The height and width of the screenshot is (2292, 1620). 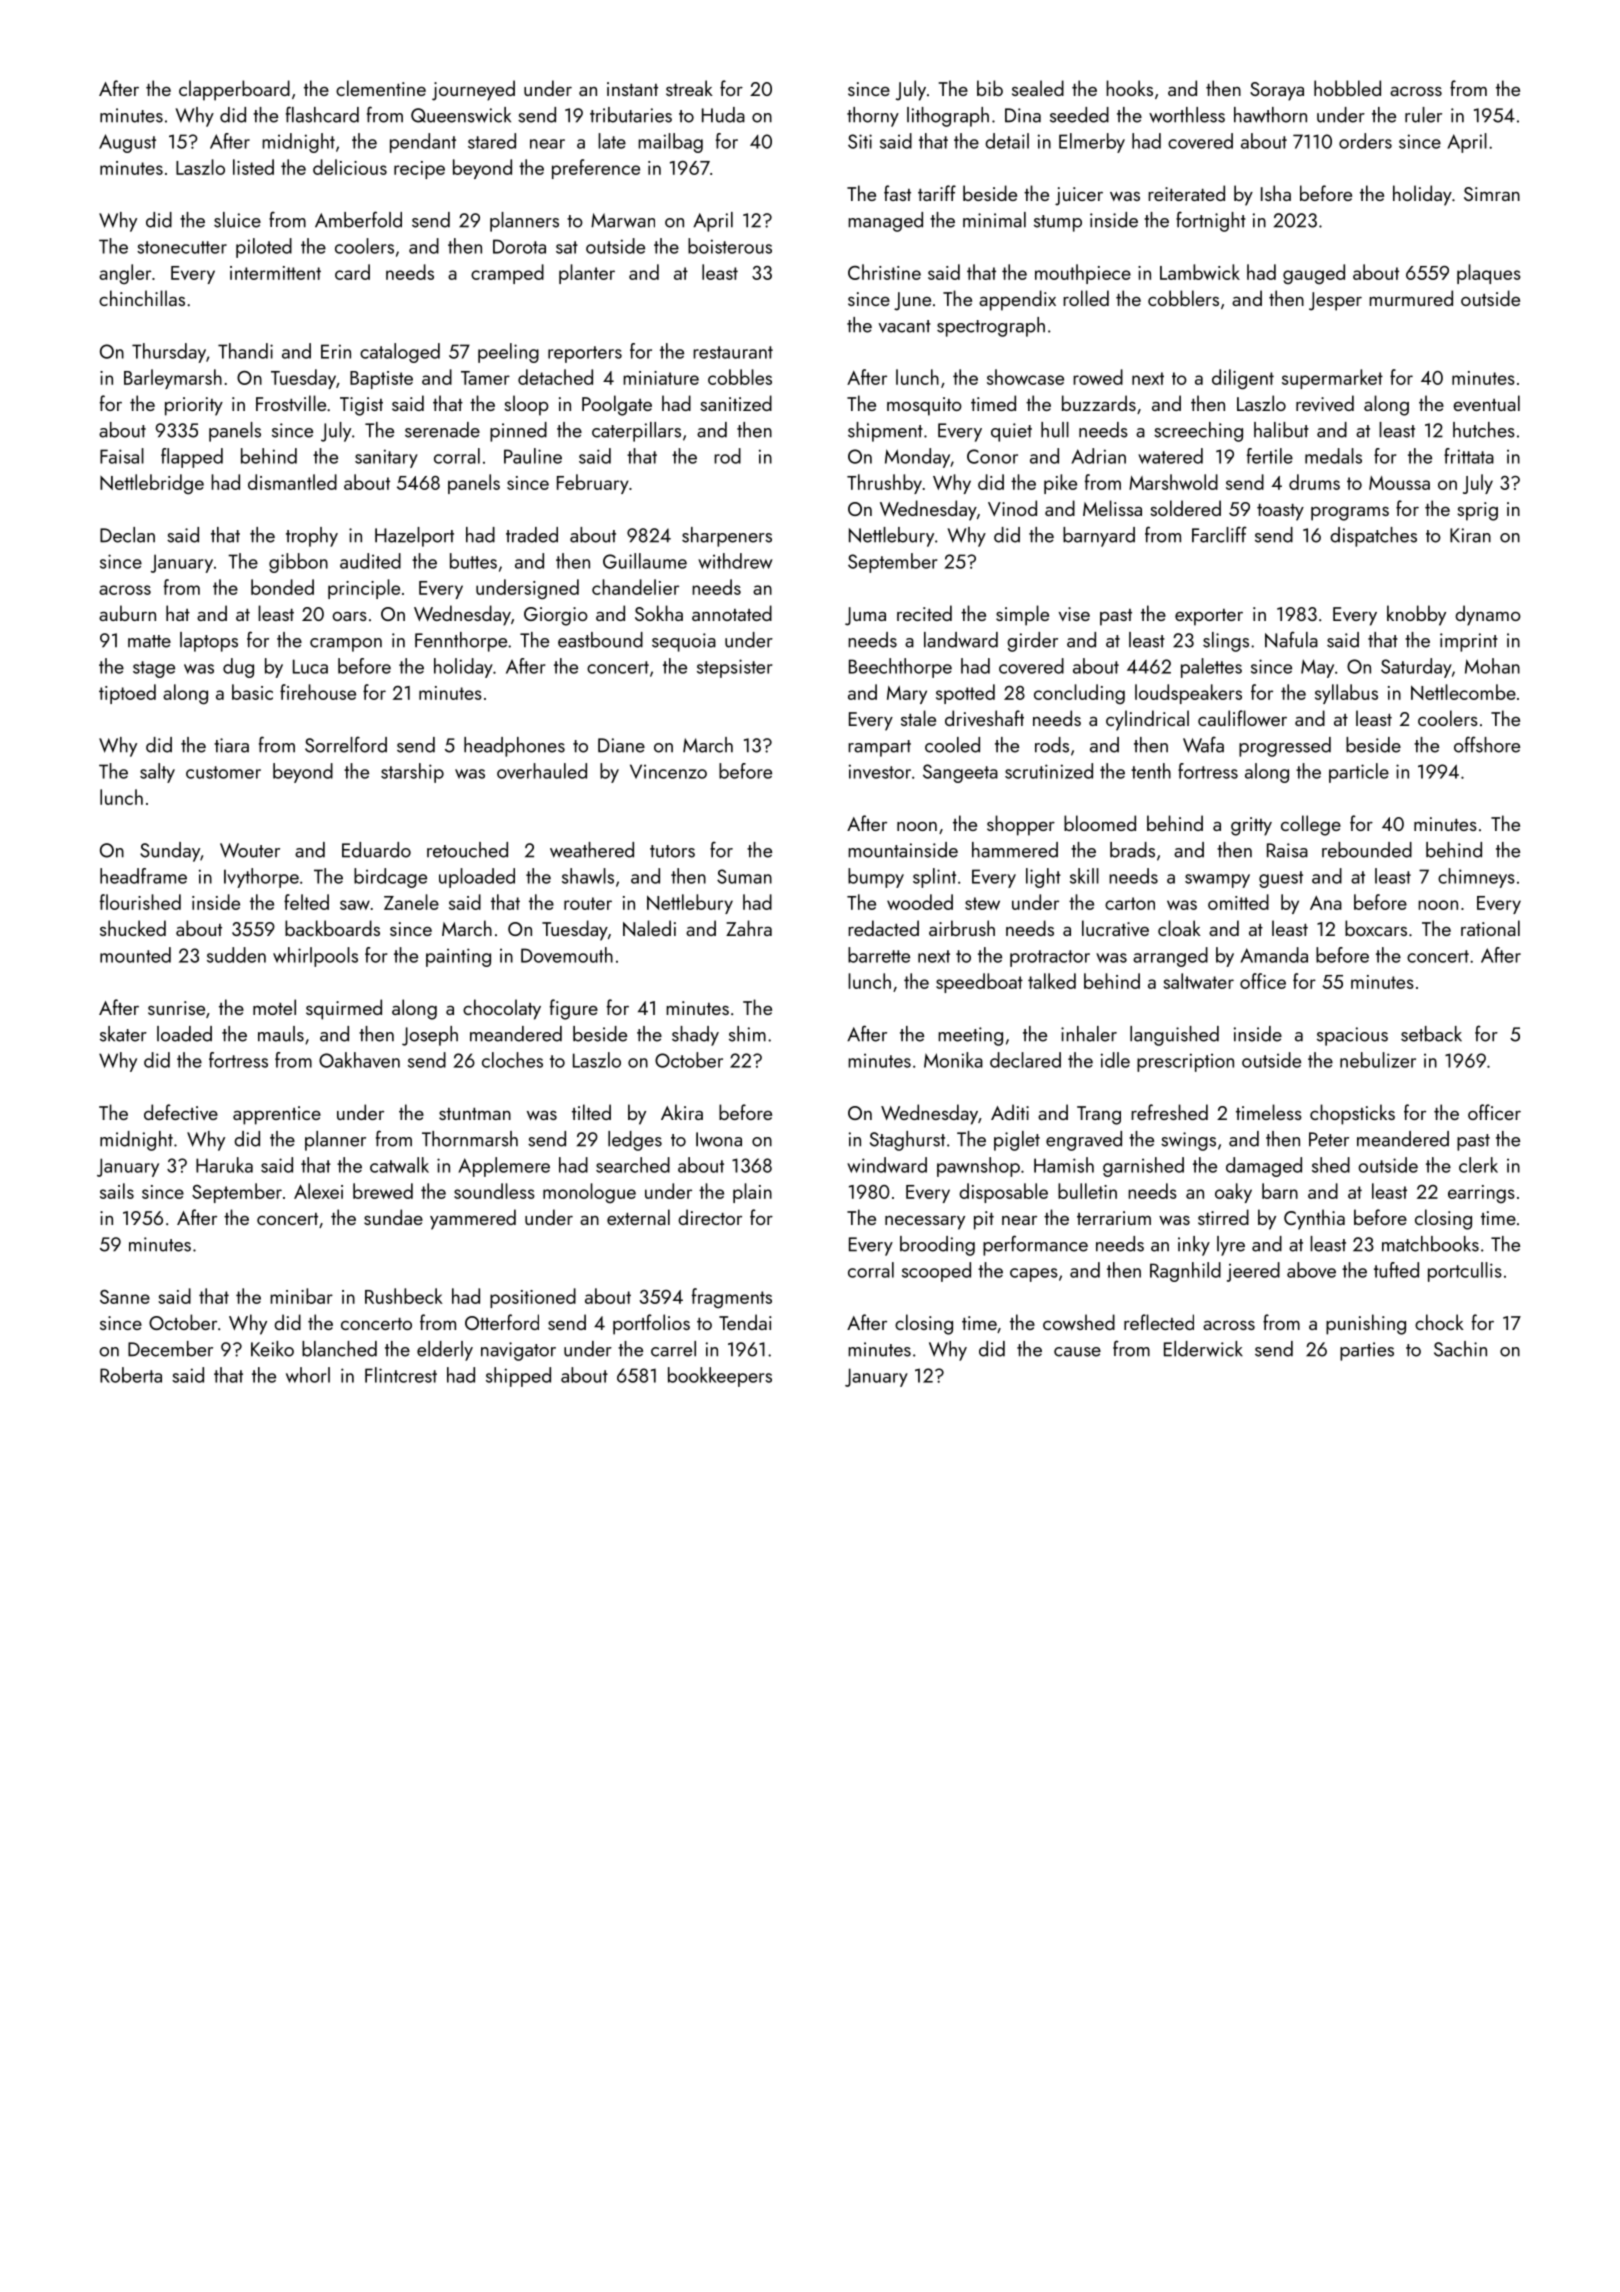 What do you see at coordinates (749, 928) in the screenshot?
I see `Zahra` at bounding box center [749, 928].
